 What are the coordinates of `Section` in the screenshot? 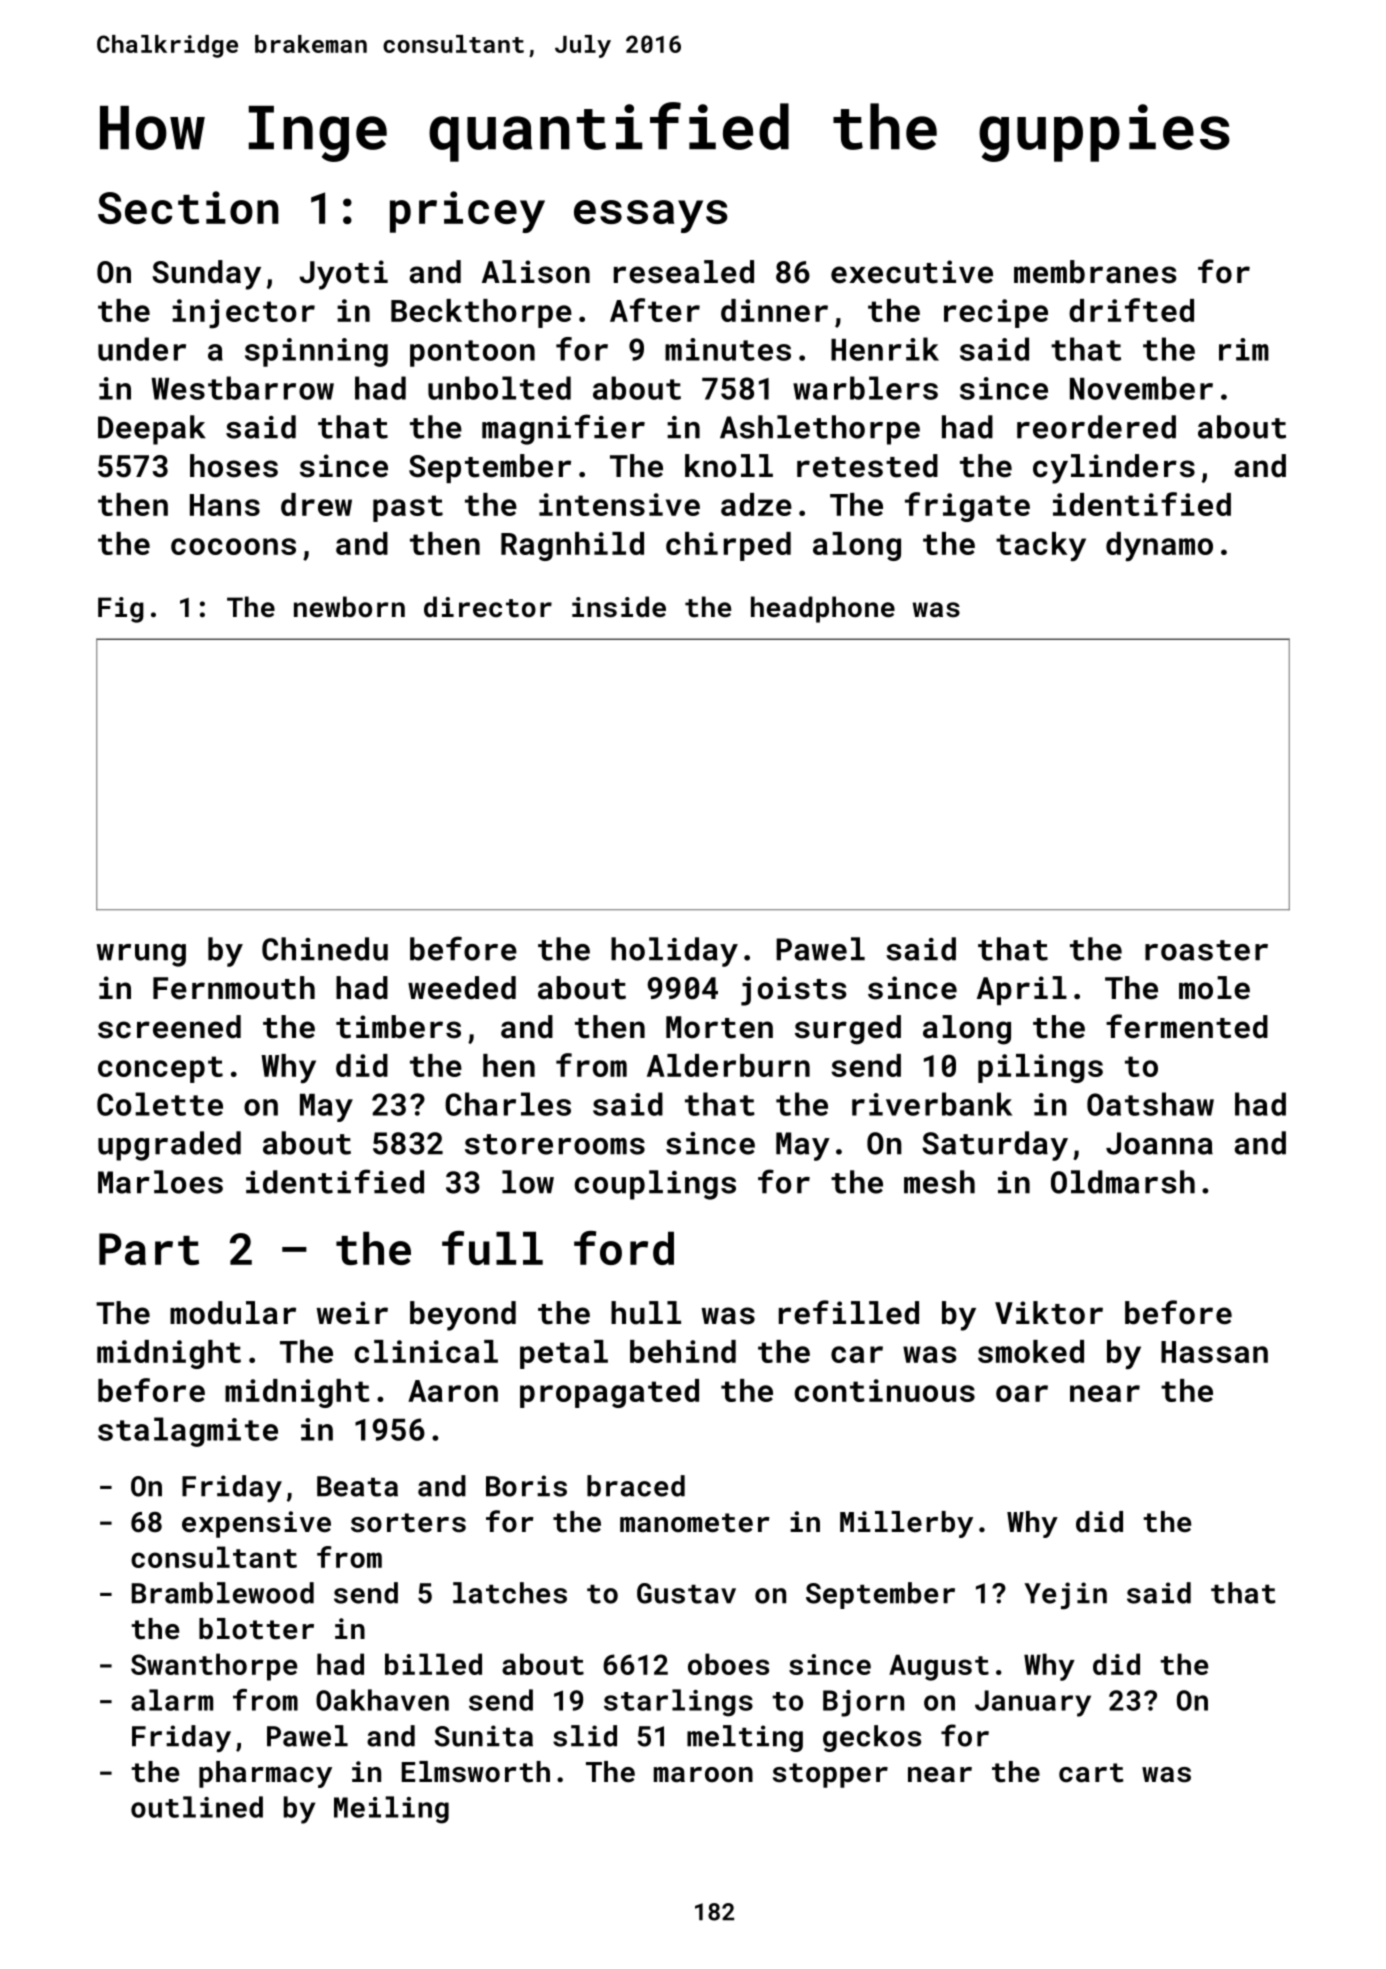 It's located at (188, 207).
